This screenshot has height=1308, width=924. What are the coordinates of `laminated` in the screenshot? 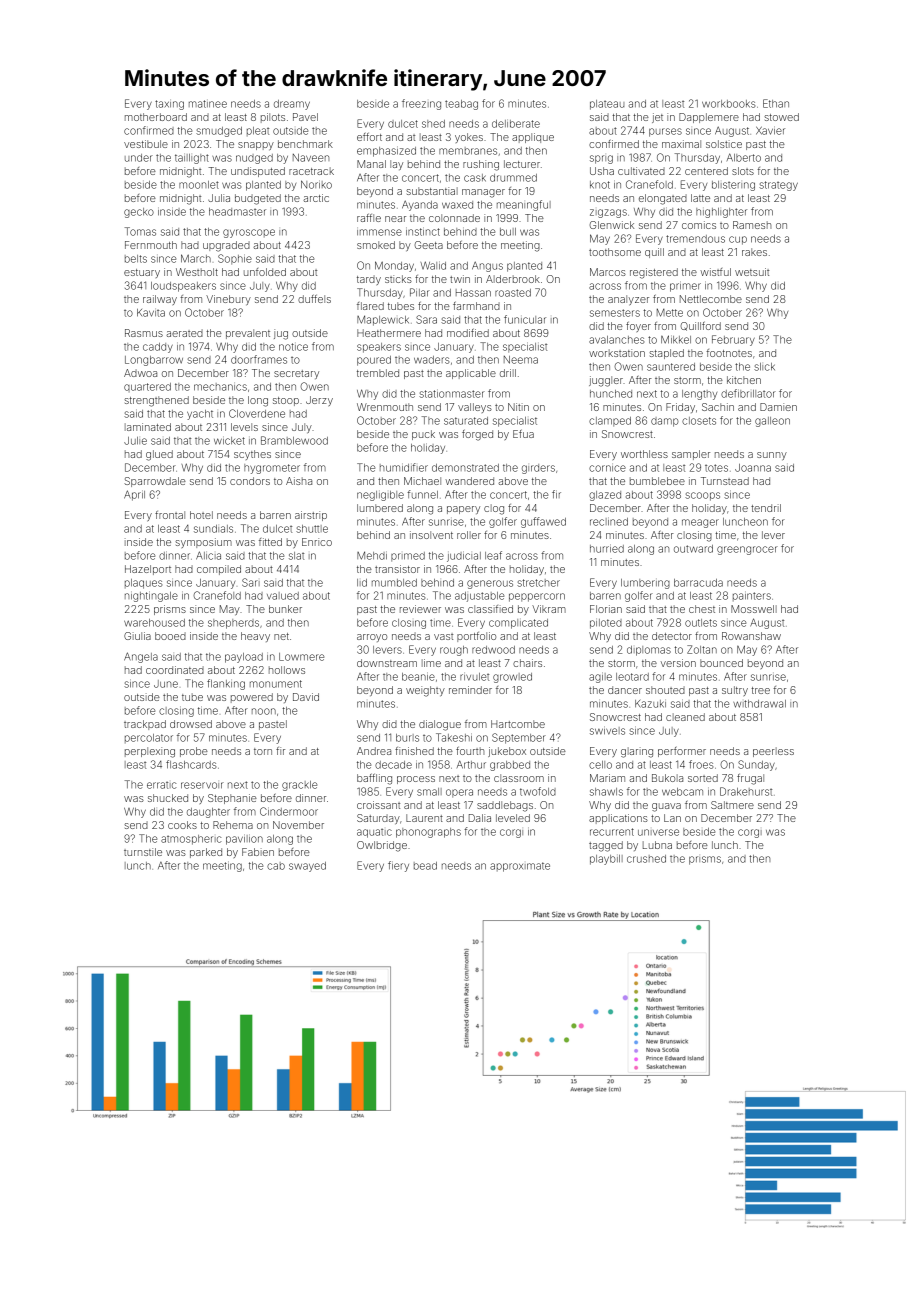 It's located at (148, 427).
